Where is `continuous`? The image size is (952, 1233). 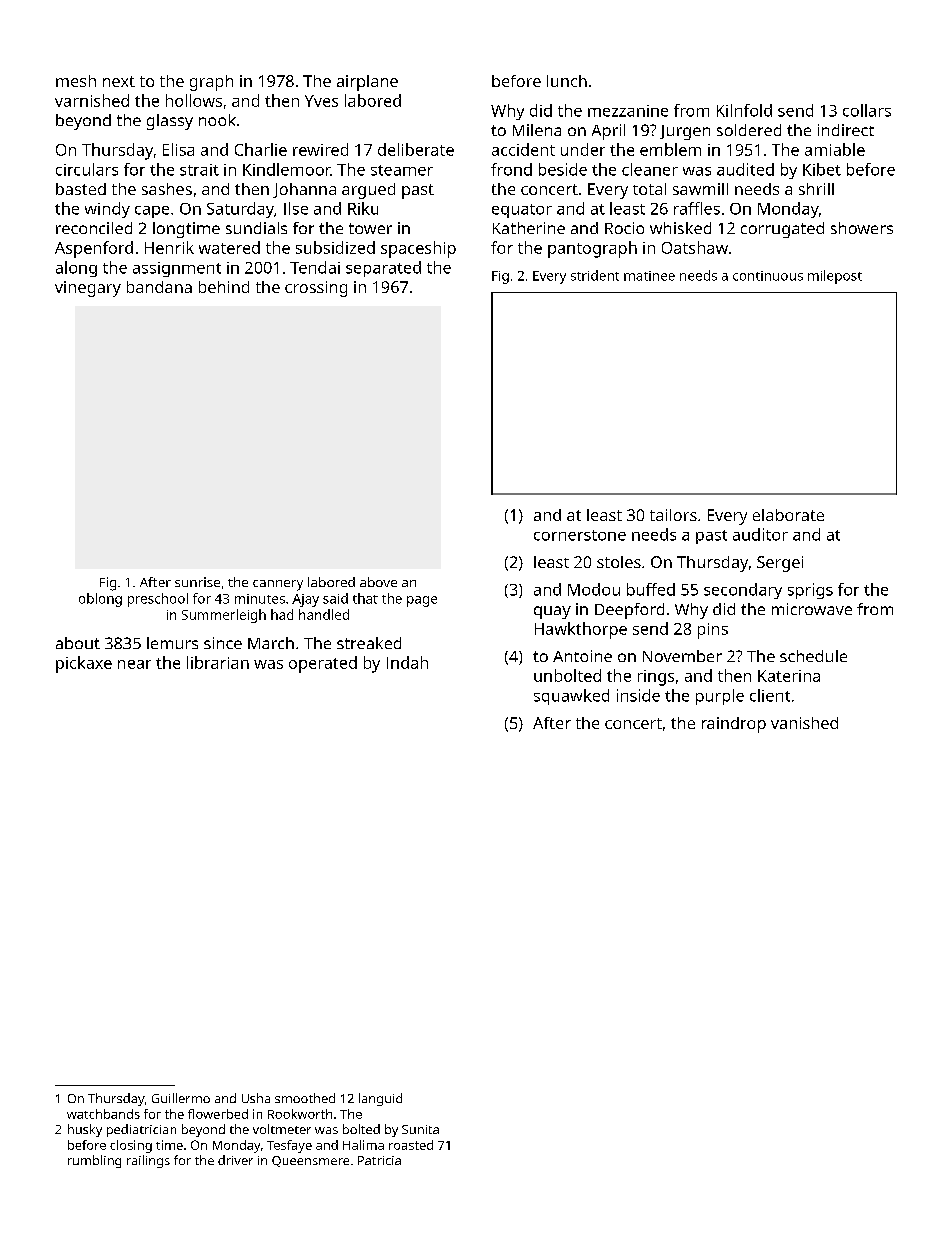 continuous is located at coordinates (768, 276).
